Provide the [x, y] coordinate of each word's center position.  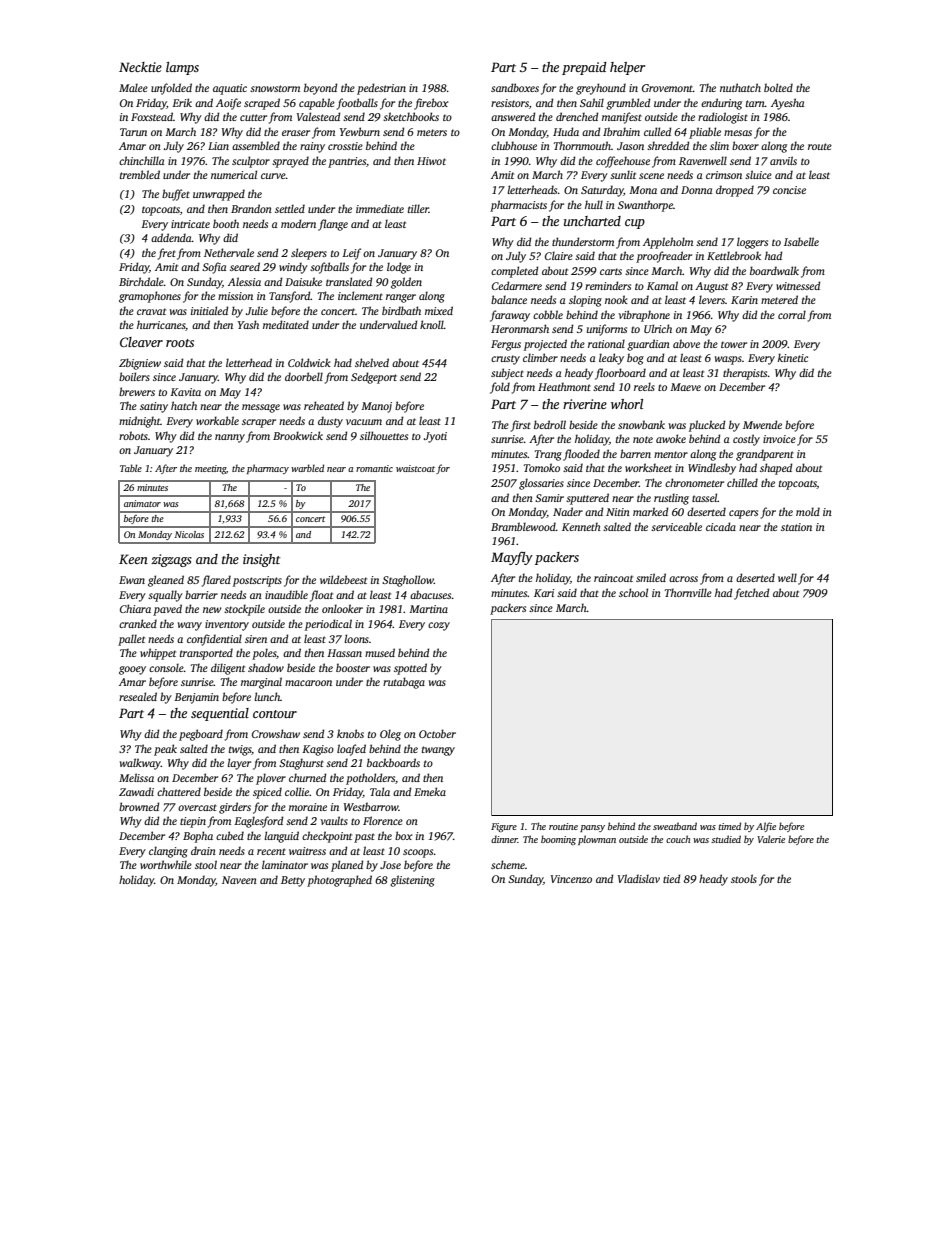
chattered [179, 791]
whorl [627, 404]
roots [180, 343]
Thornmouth [582, 145]
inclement [360, 295]
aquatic [230, 89]
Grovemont [667, 88]
